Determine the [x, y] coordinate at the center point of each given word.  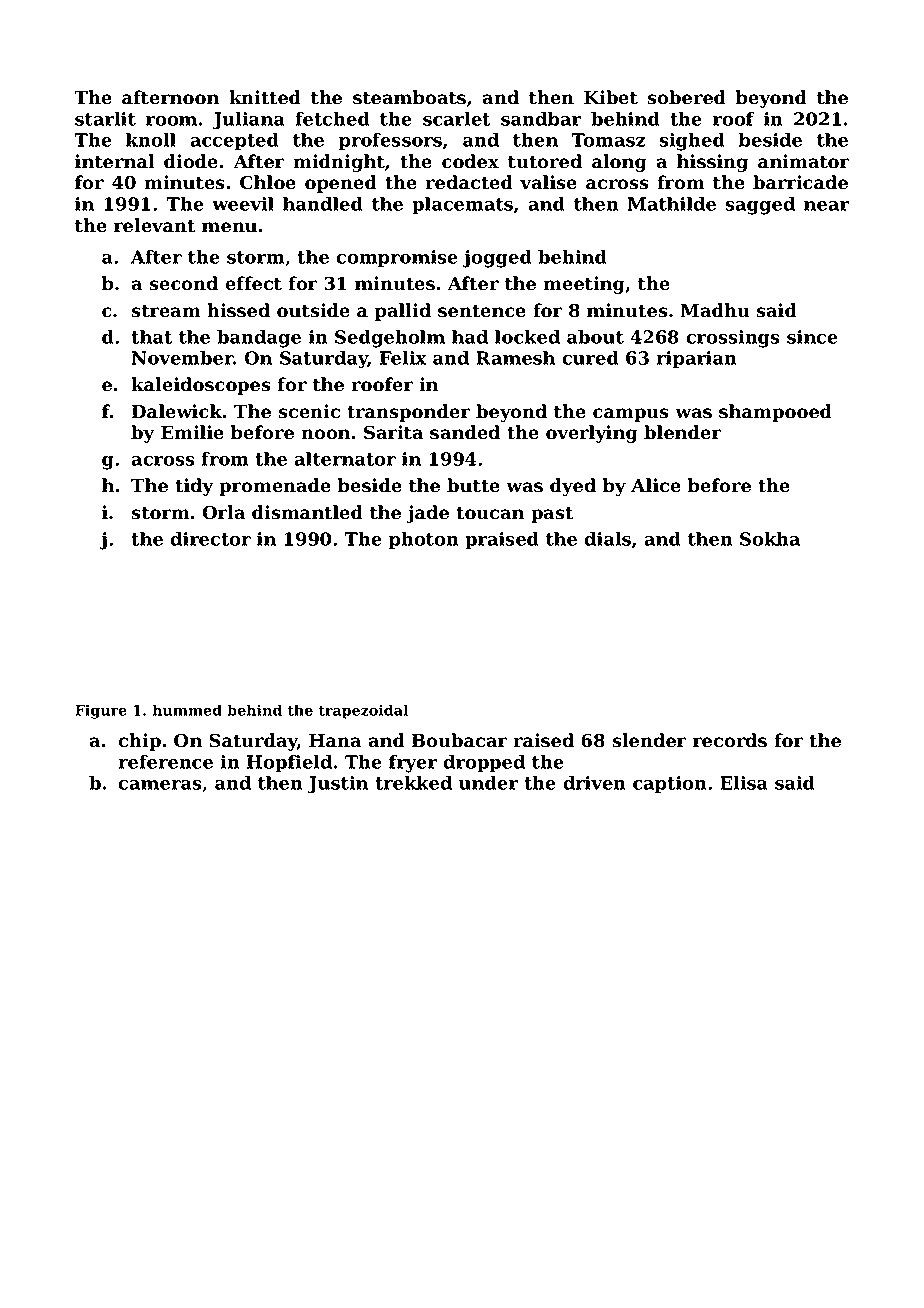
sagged [760, 206]
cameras [160, 785]
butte [473, 485]
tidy [194, 487]
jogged [497, 259]
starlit [105, 119]
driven [594, 783]
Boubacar [459, 740]
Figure [101, 711]
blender [682, 432]
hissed [238, 310]
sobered [686, 97]
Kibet [611, 97]
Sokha [770, 539]
